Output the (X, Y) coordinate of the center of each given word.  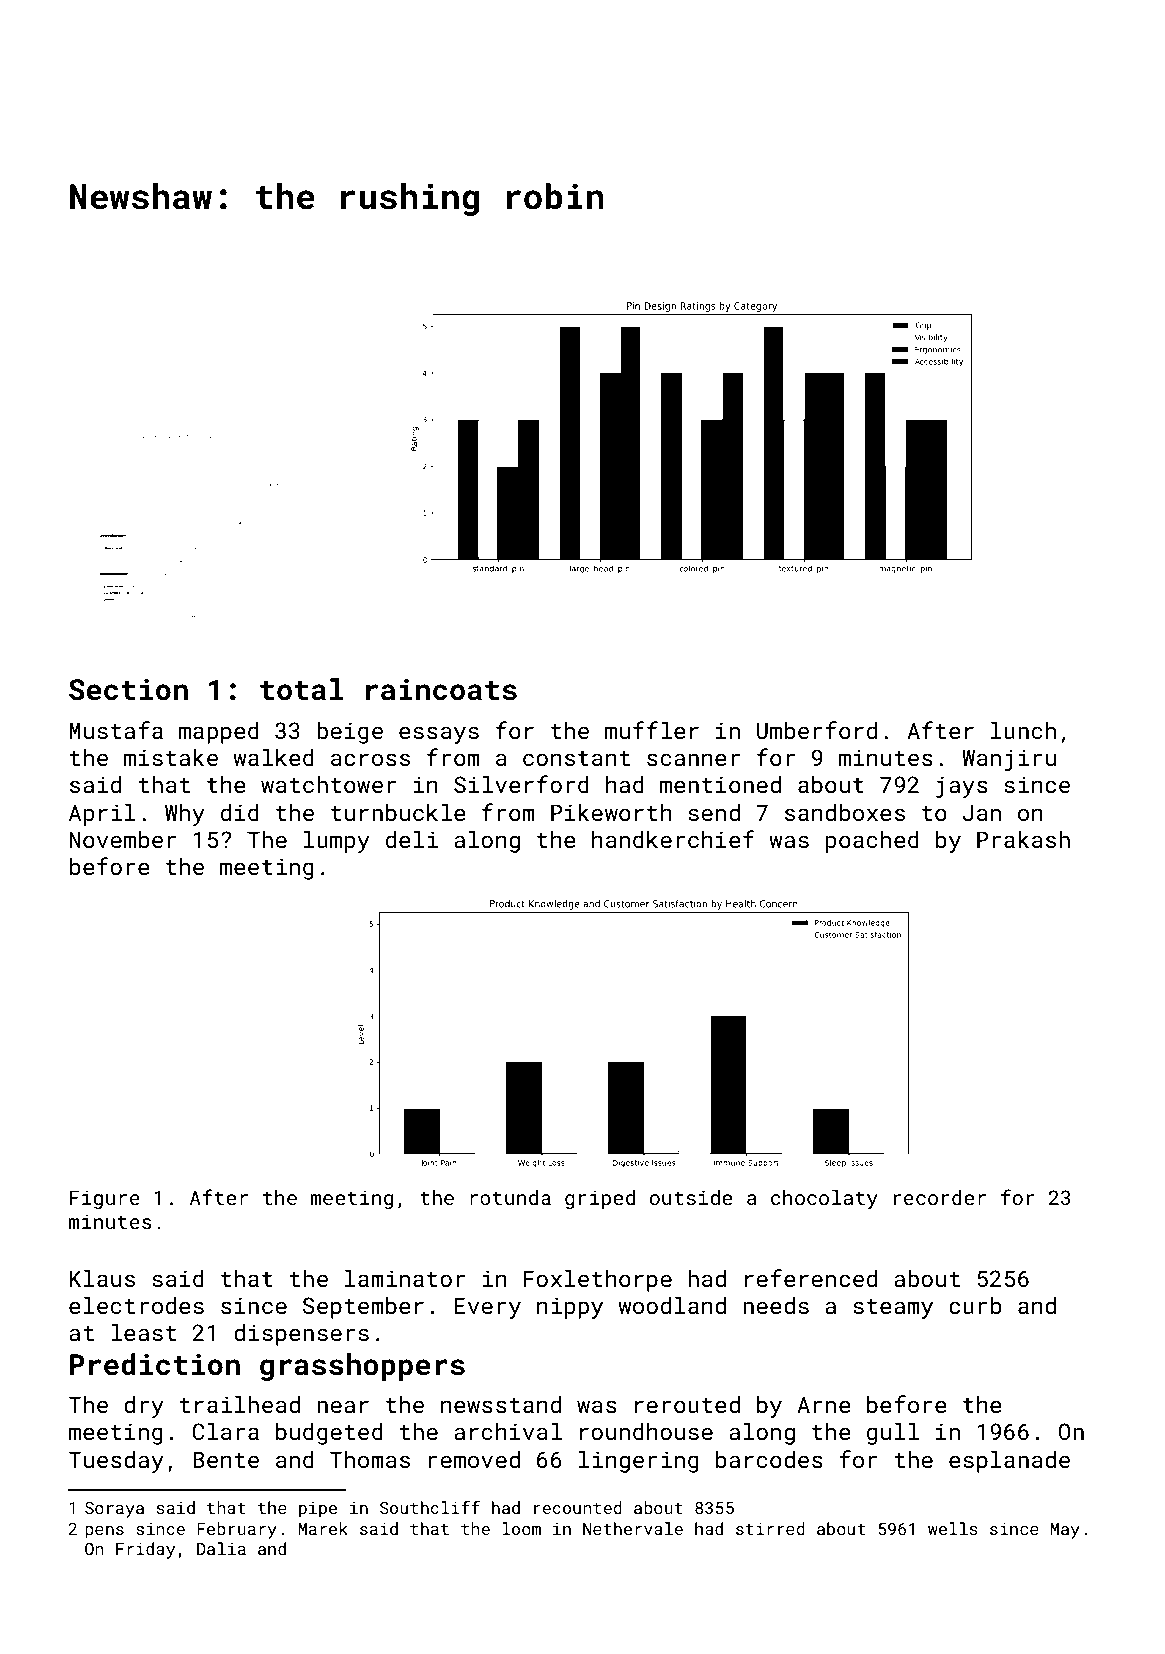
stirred (770, 1528)
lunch (1023, 730)
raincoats (441, 690)
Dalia (221, 1548)
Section (128, 690)
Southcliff (430, 1507)
